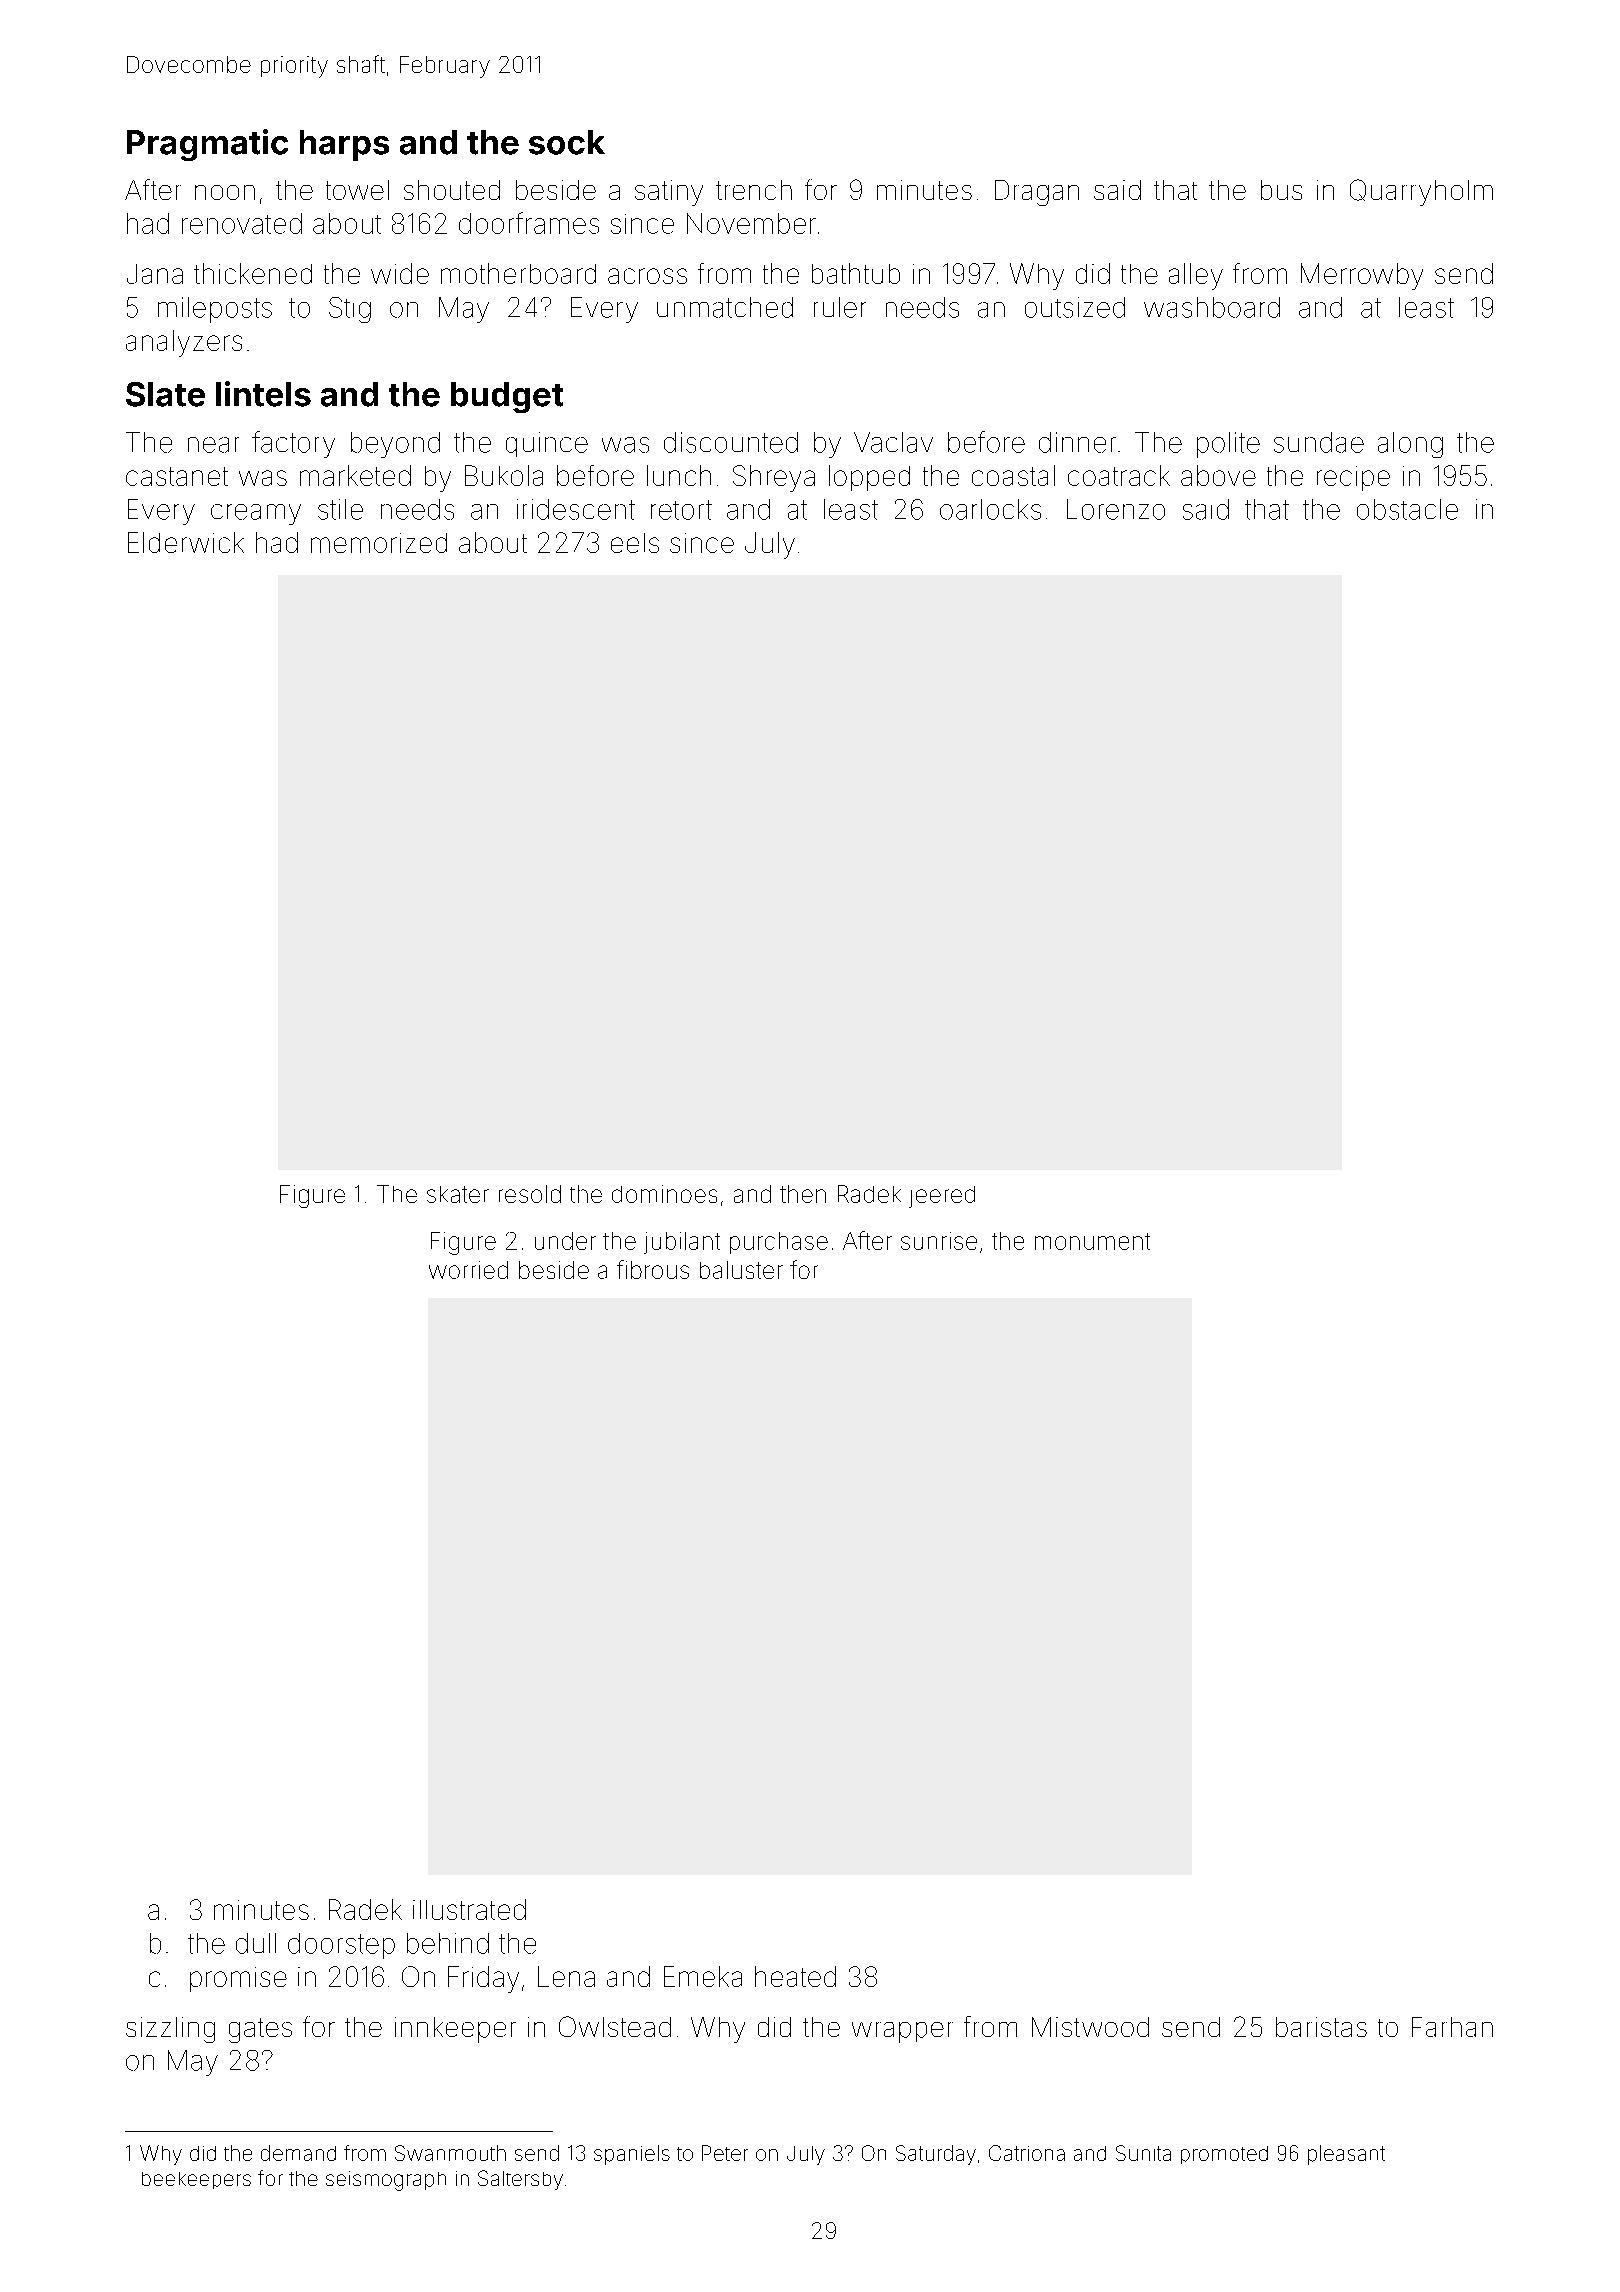 This document has height=2292, width=1620. I want to click on monument, so click(1092, 1241).
